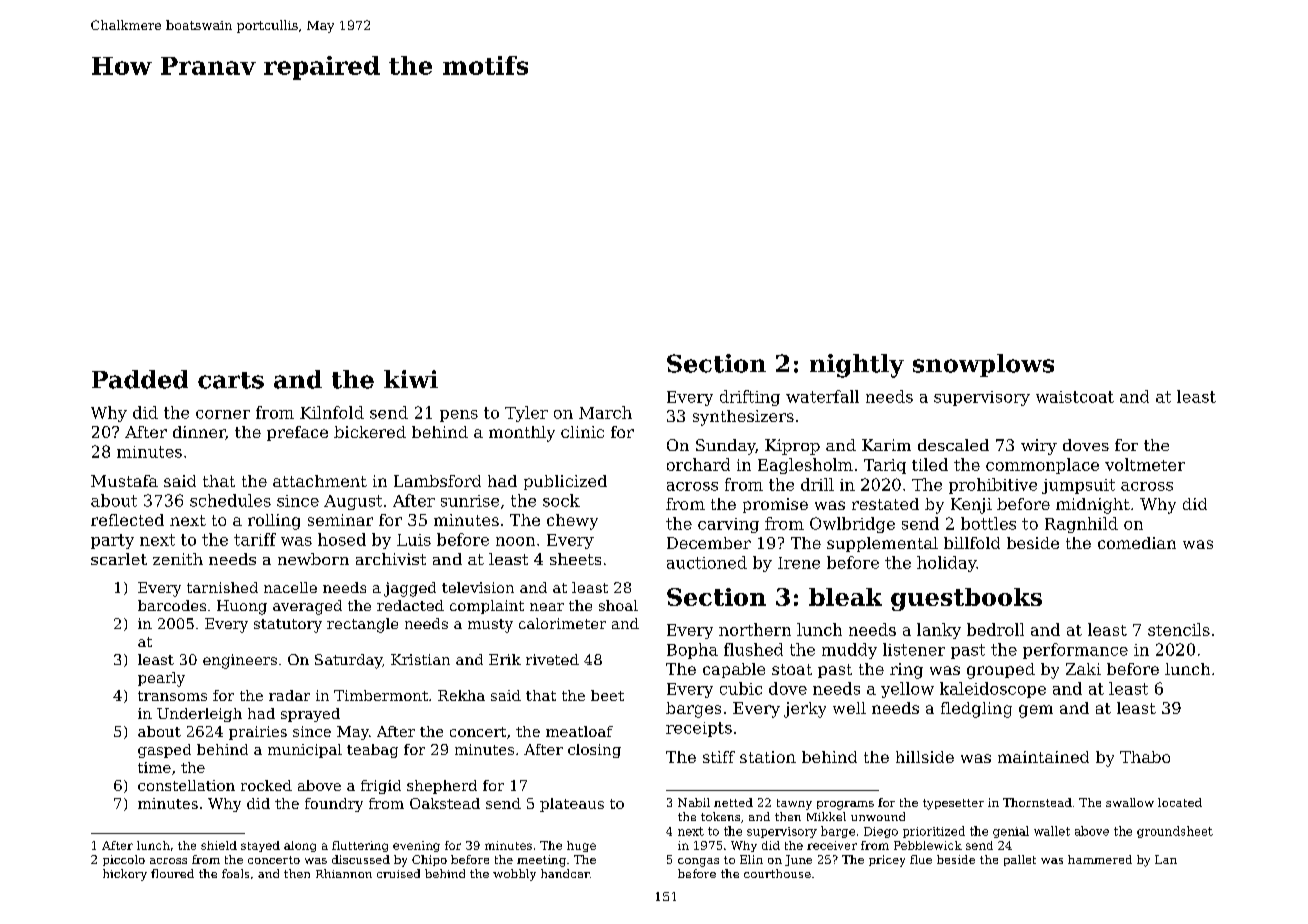 The width and height of the page is (1308, 924). Describe the element at coordinates (857, 366) in the page. I see `nightly` at that location.
